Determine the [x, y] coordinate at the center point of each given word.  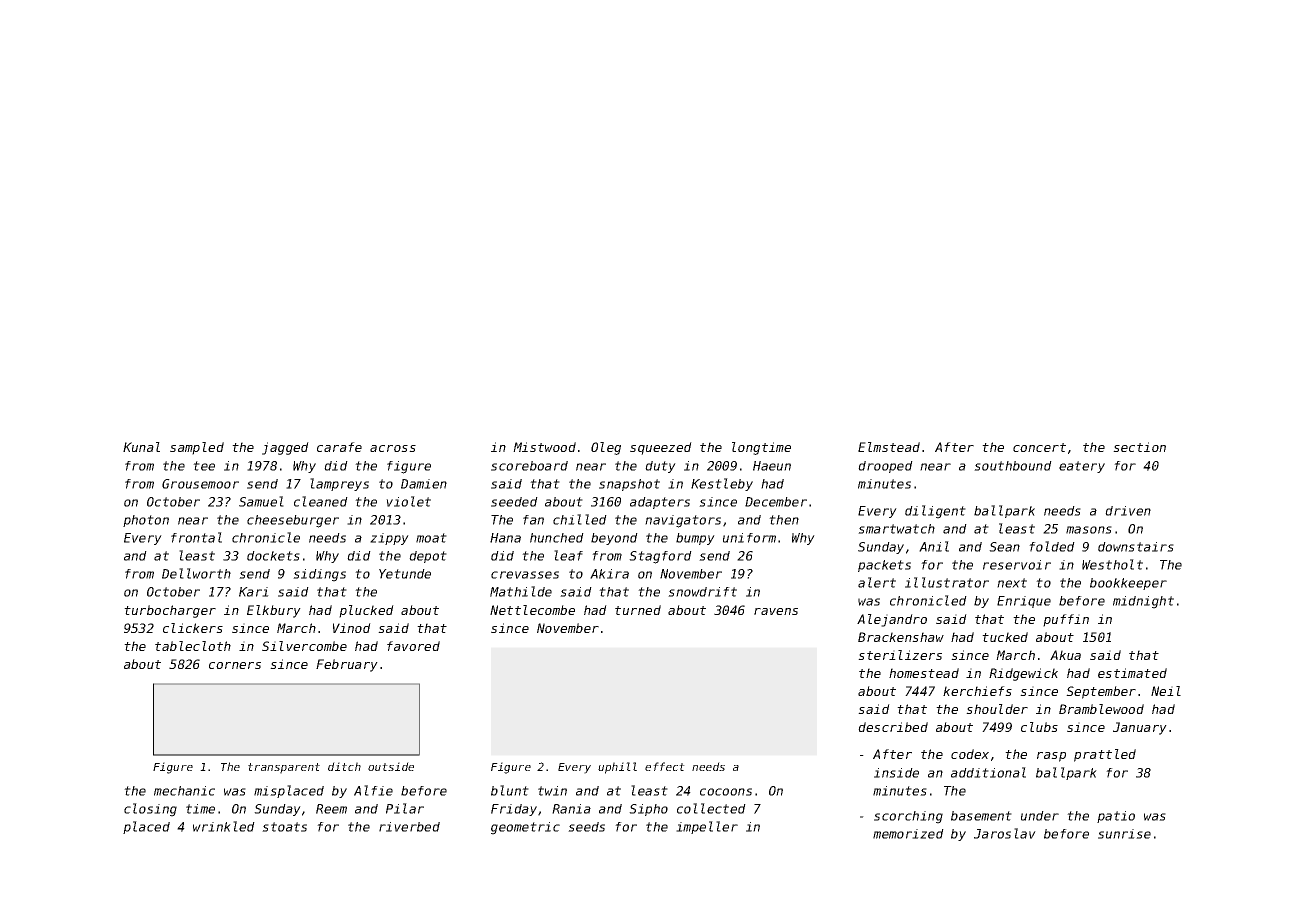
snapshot [629, 485]
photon [146, 521]
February [347, 665]
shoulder [997, 709]
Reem [331, 809]
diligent [935, 512]
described [893, 727]
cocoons [726, 792]
